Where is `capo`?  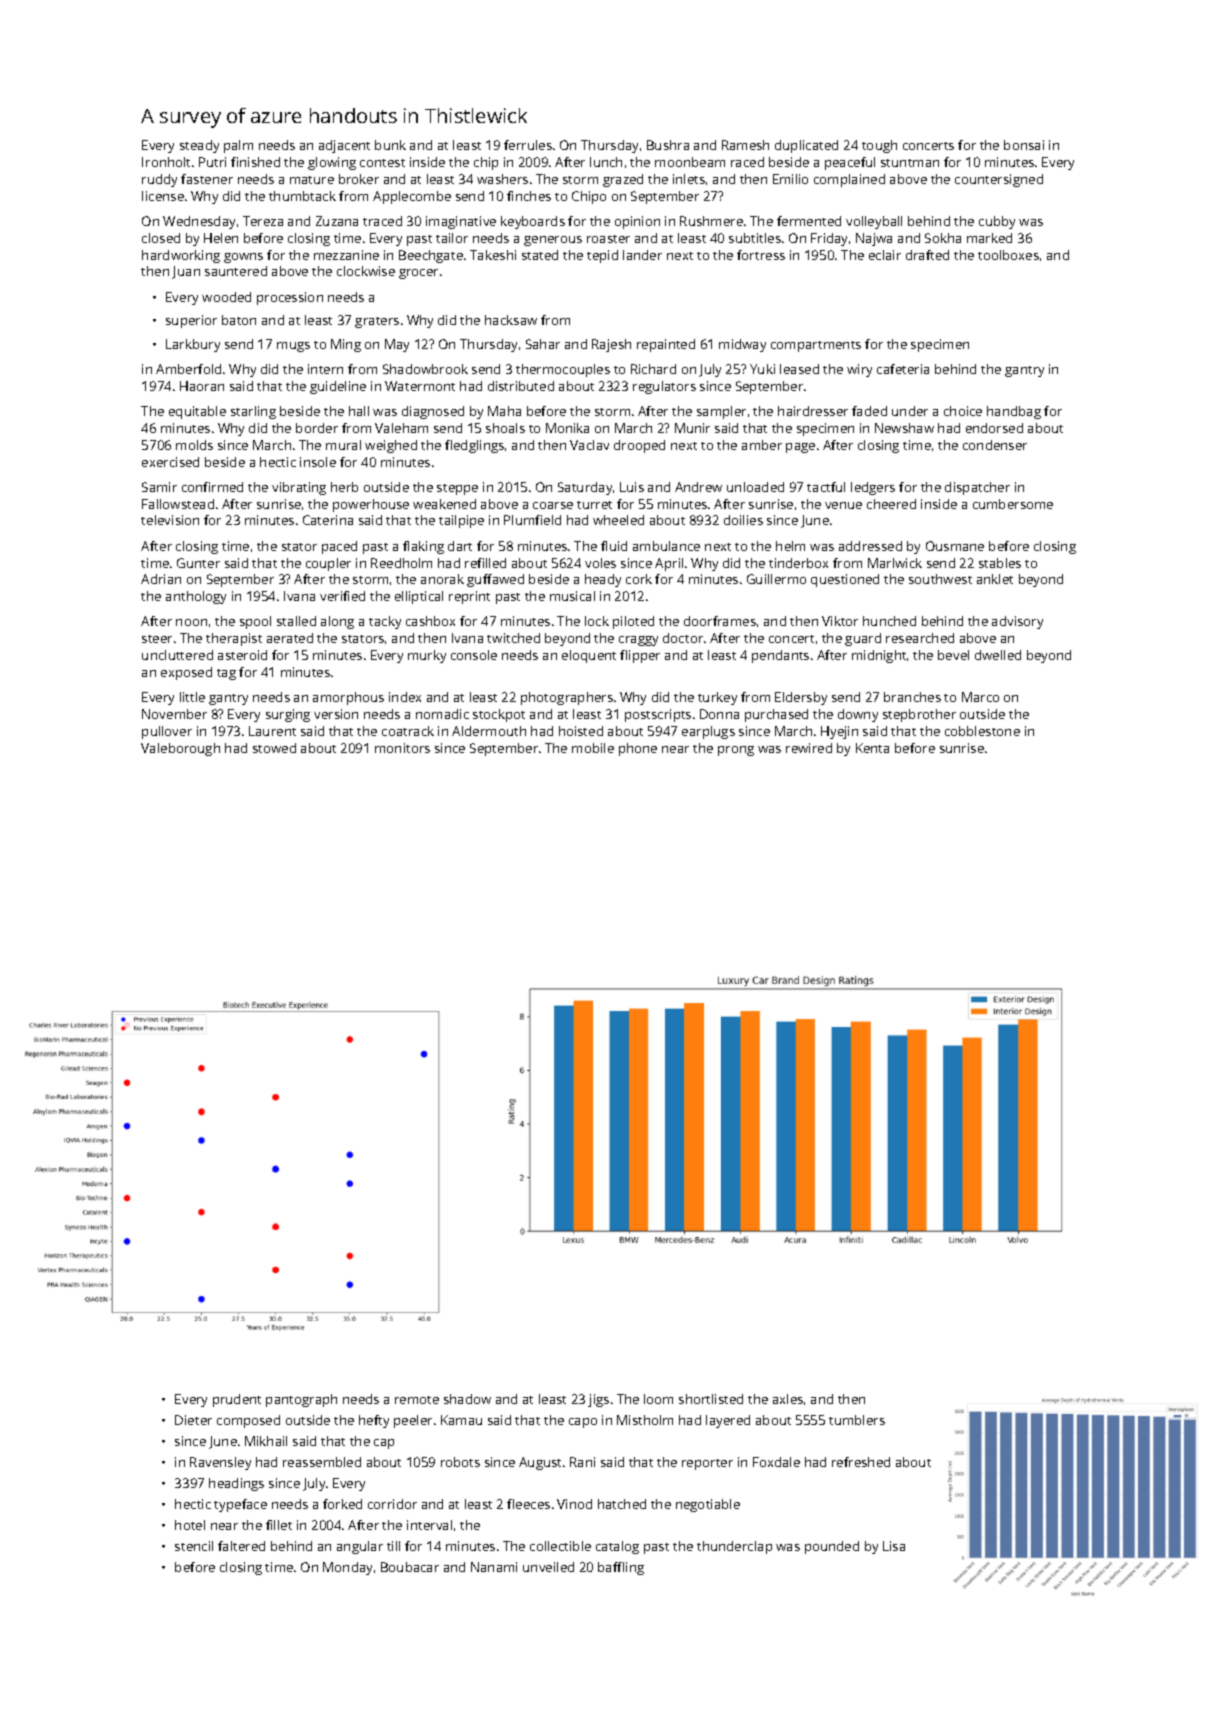
capo is located at coordinates (583, 1423).
